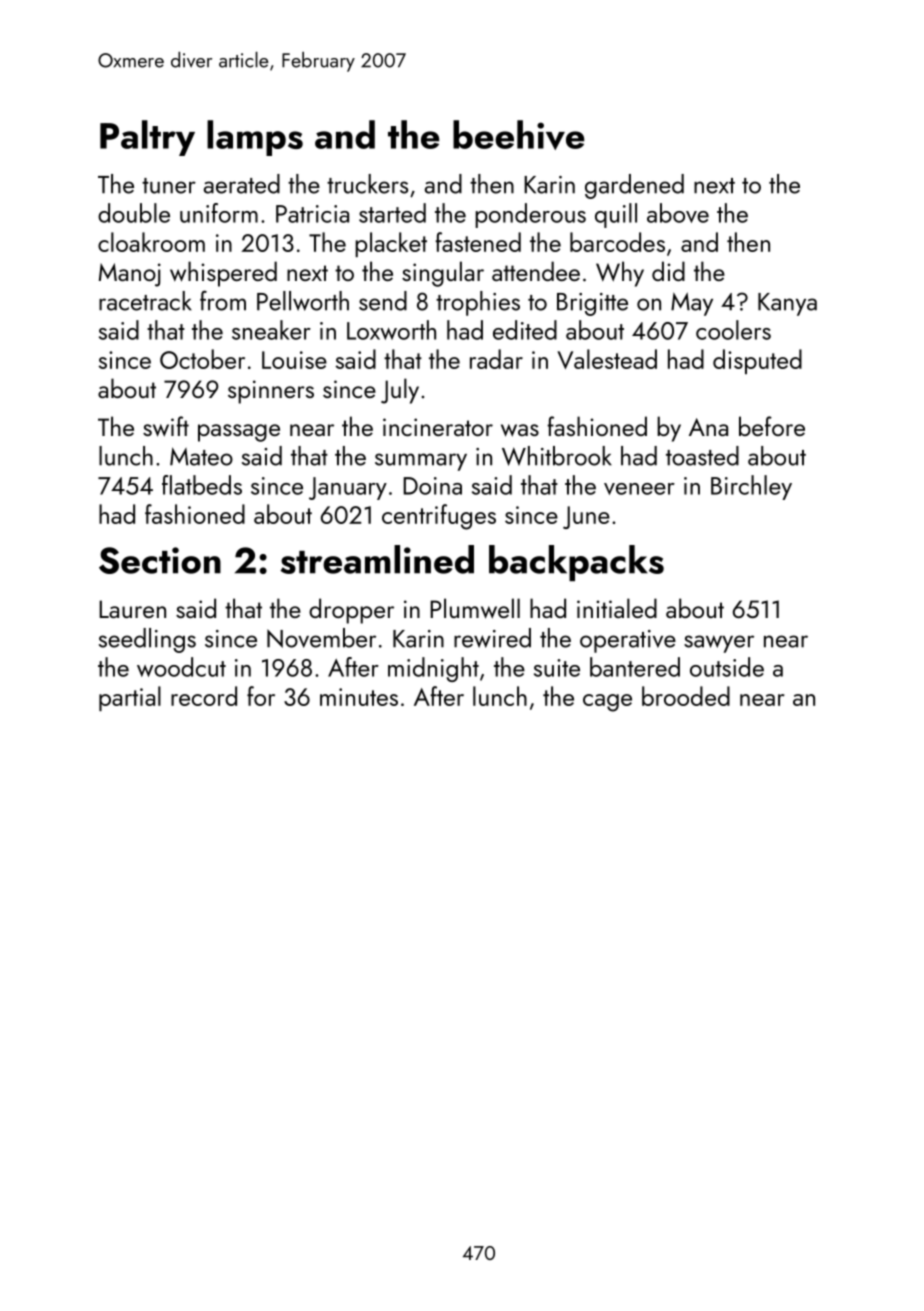  Describe the element at coordinates (181, 667) in the screenshot. I see `woodcut` at that location.
